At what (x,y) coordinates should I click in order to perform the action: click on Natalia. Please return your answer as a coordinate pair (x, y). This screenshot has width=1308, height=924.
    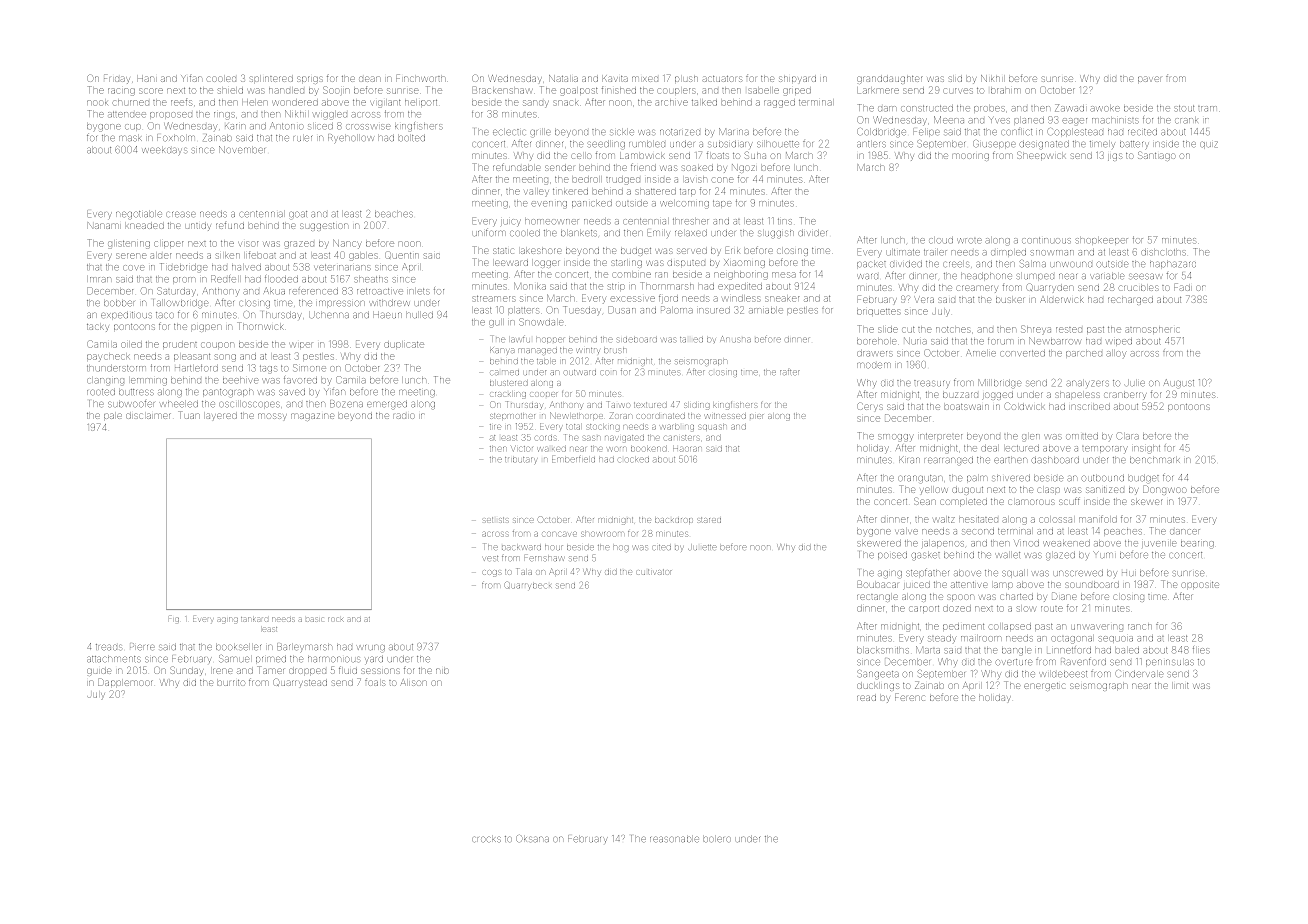
    Looking at the image, I should click on (563, 78).
